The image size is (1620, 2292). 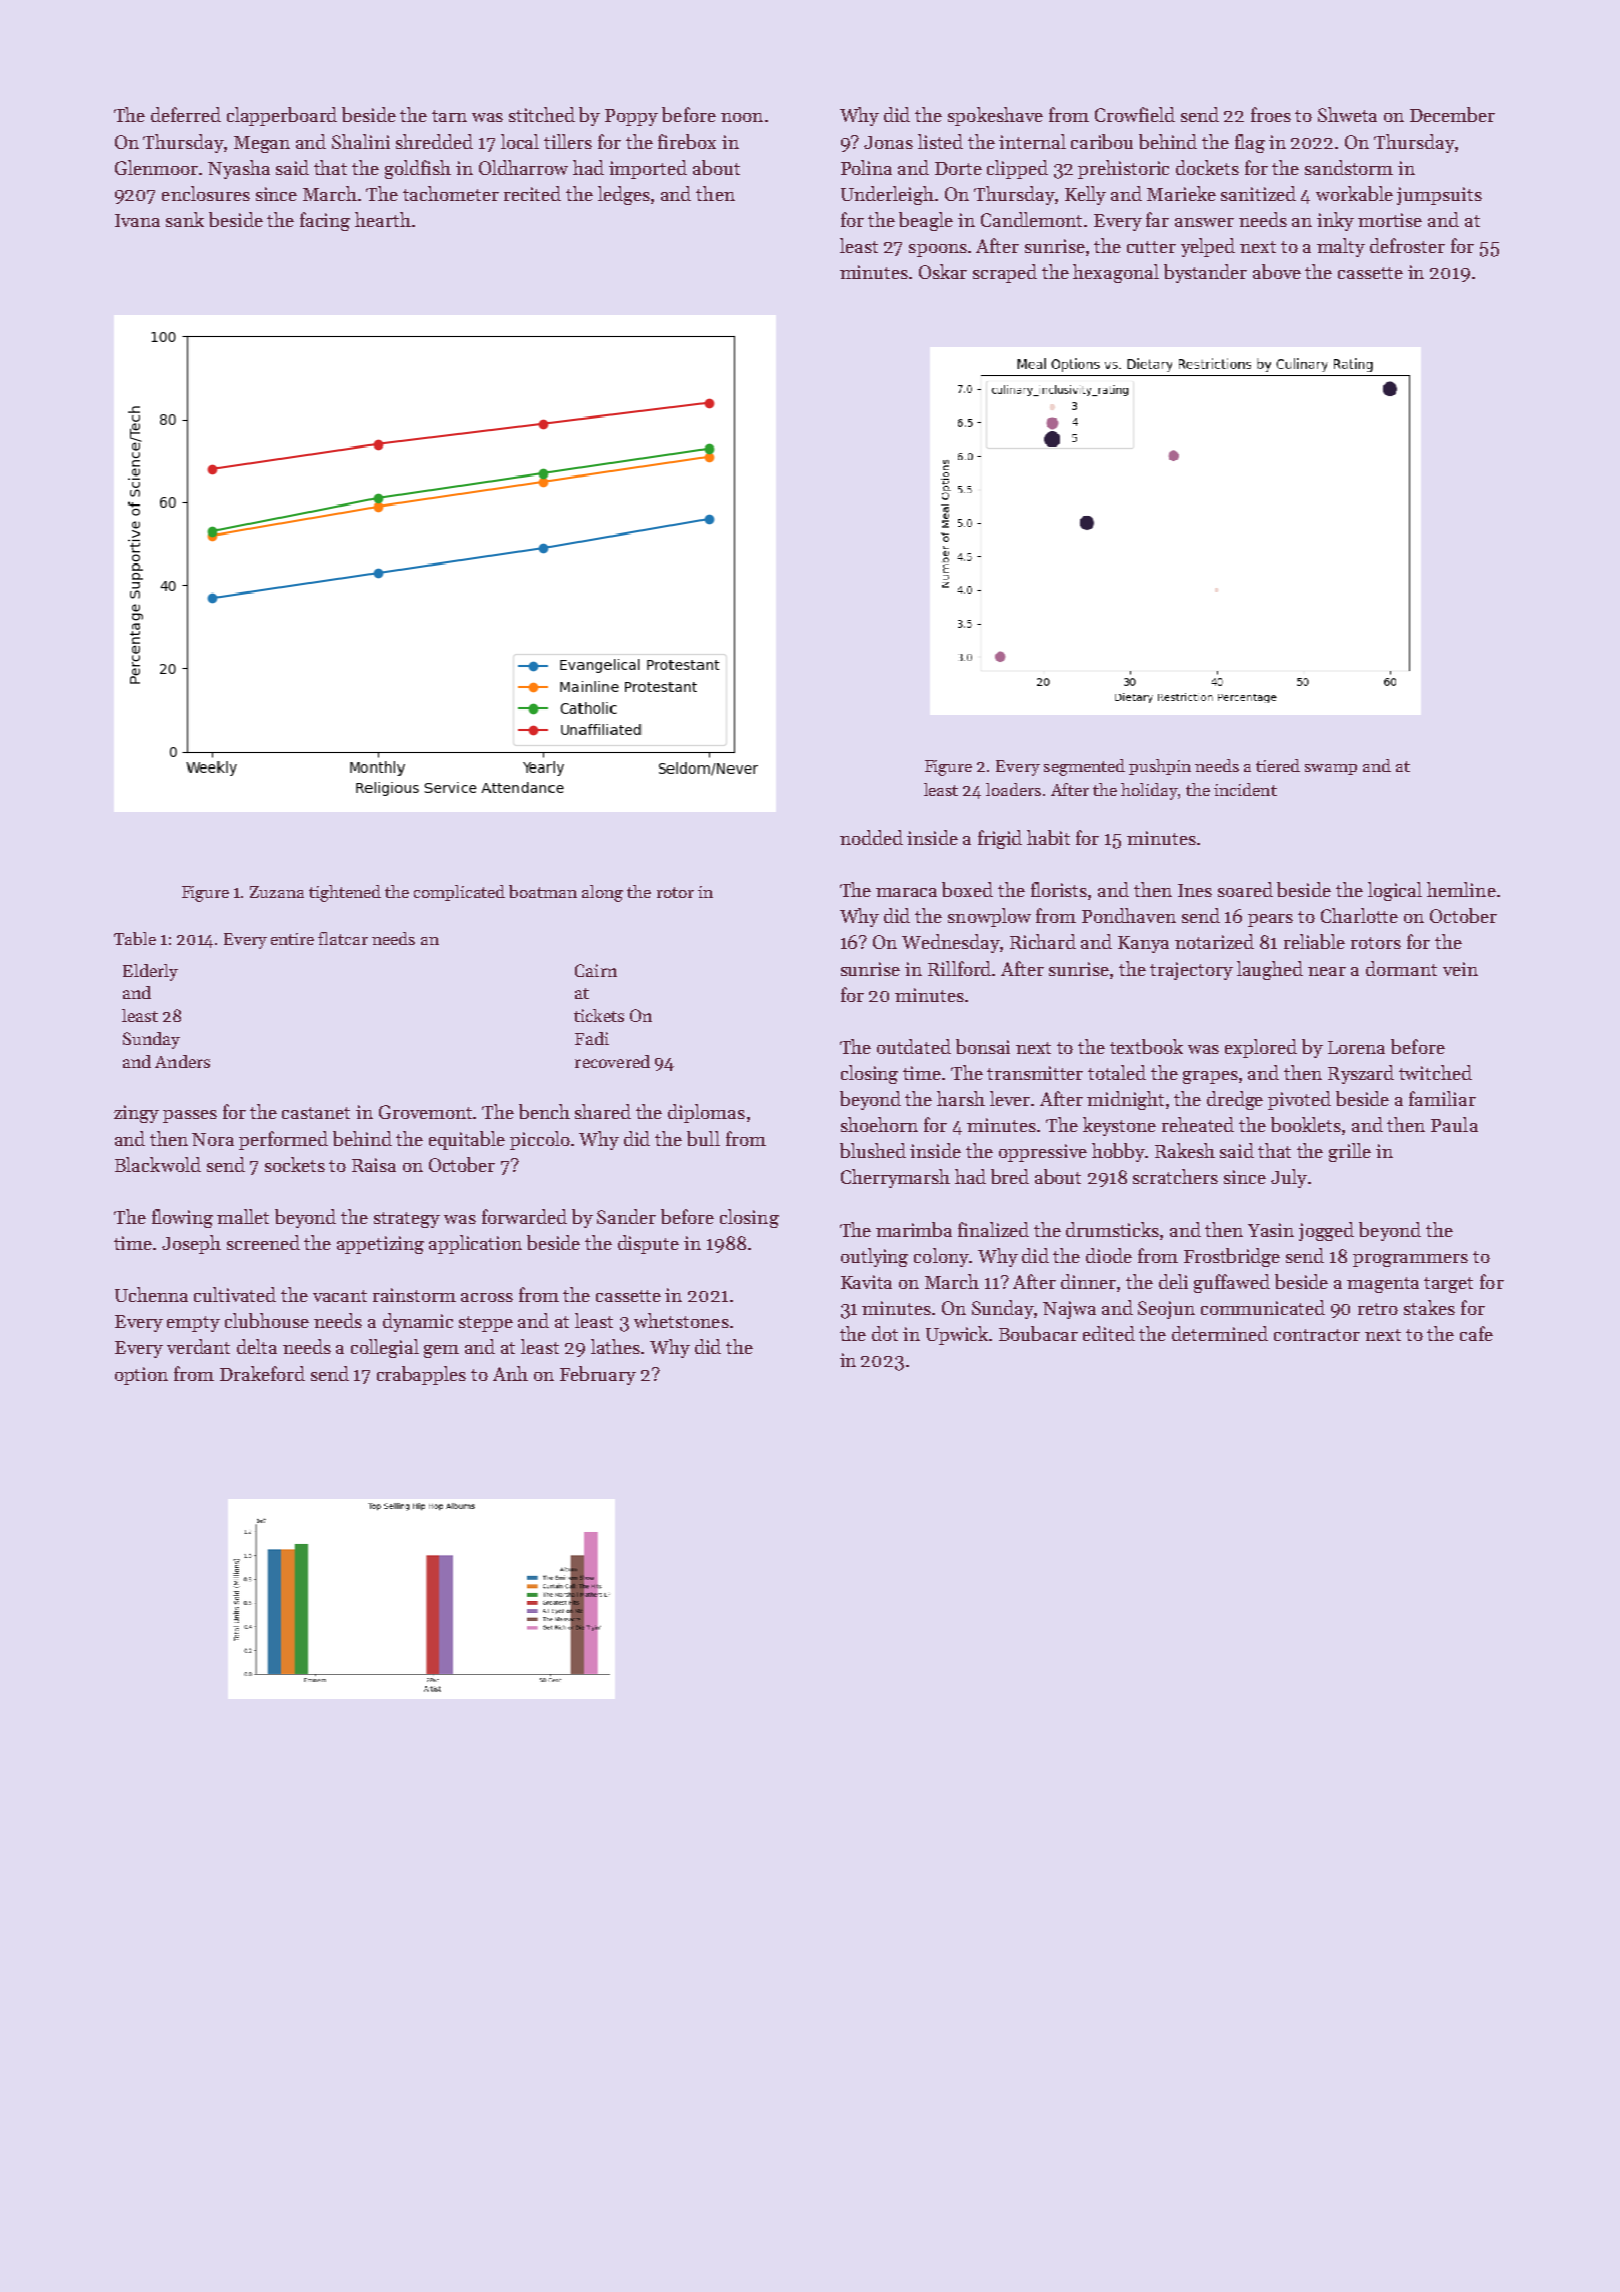 I want to click on firebox, so click(x=687, y=141).
